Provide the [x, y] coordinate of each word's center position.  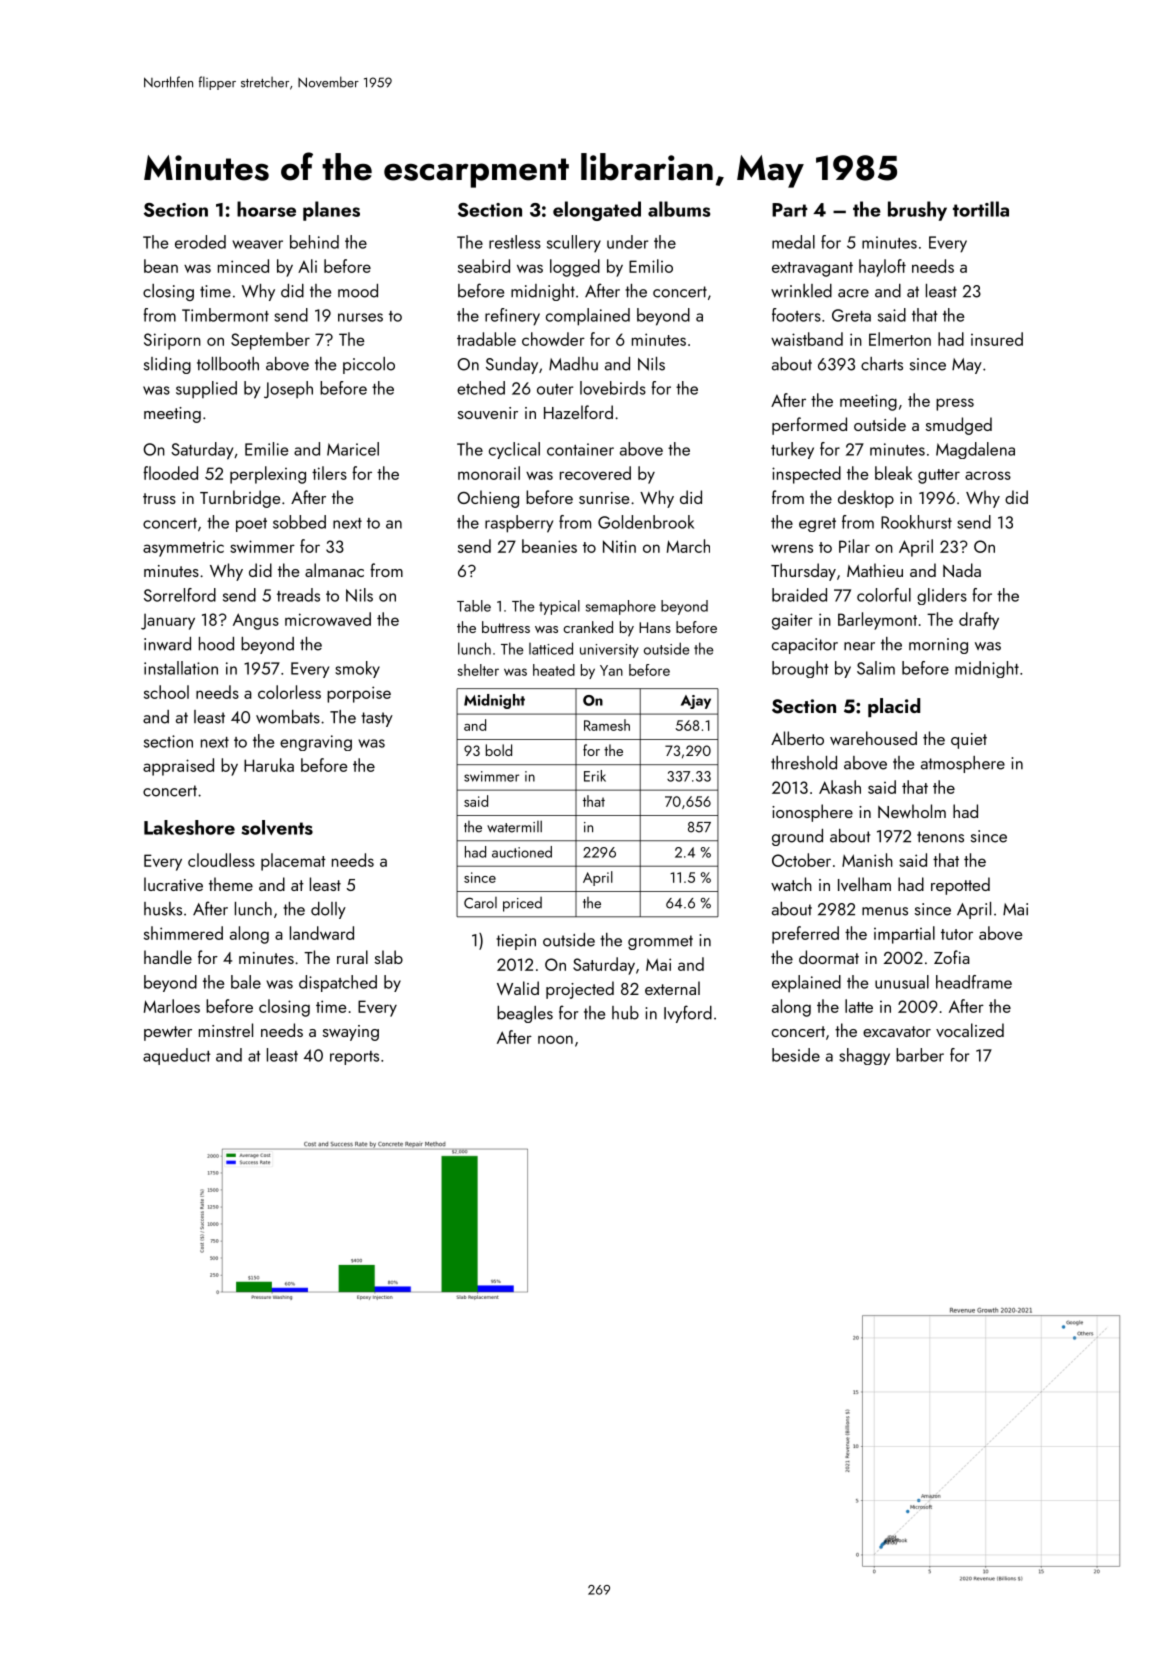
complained [588, 317]
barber [920, 1055]
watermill [514, 826]
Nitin [619, 546]
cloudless [221, 860]
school [166, 692]
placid [894, 707]
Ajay [696, 702]
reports [354, 1058]
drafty [979, 621]
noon [555, 1039]
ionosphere [812, 813]
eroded [200, 242]
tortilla [981, 209]
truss [159, 498]
